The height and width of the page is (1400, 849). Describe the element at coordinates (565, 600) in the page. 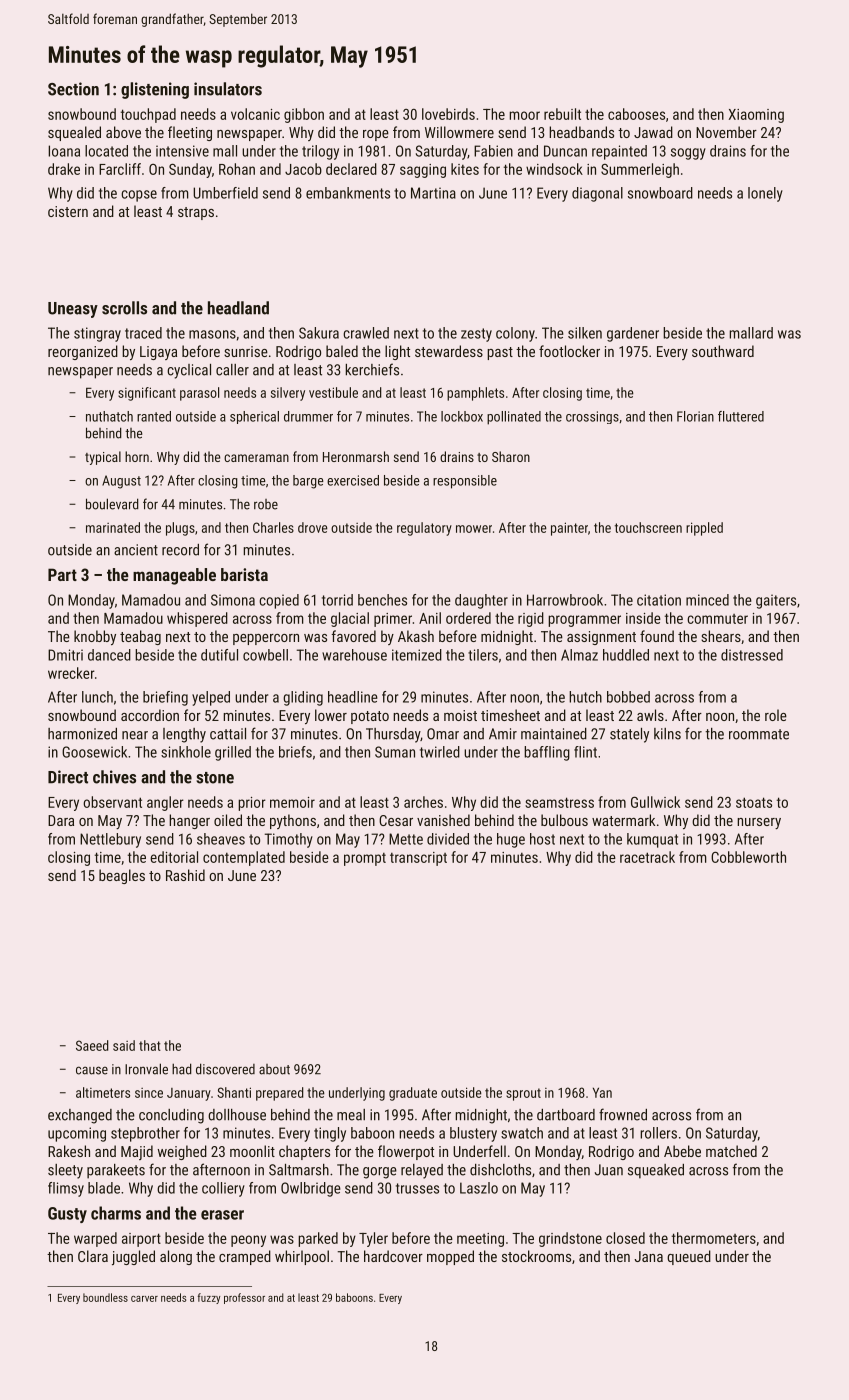

I see `Harrowbrook` at that location.
